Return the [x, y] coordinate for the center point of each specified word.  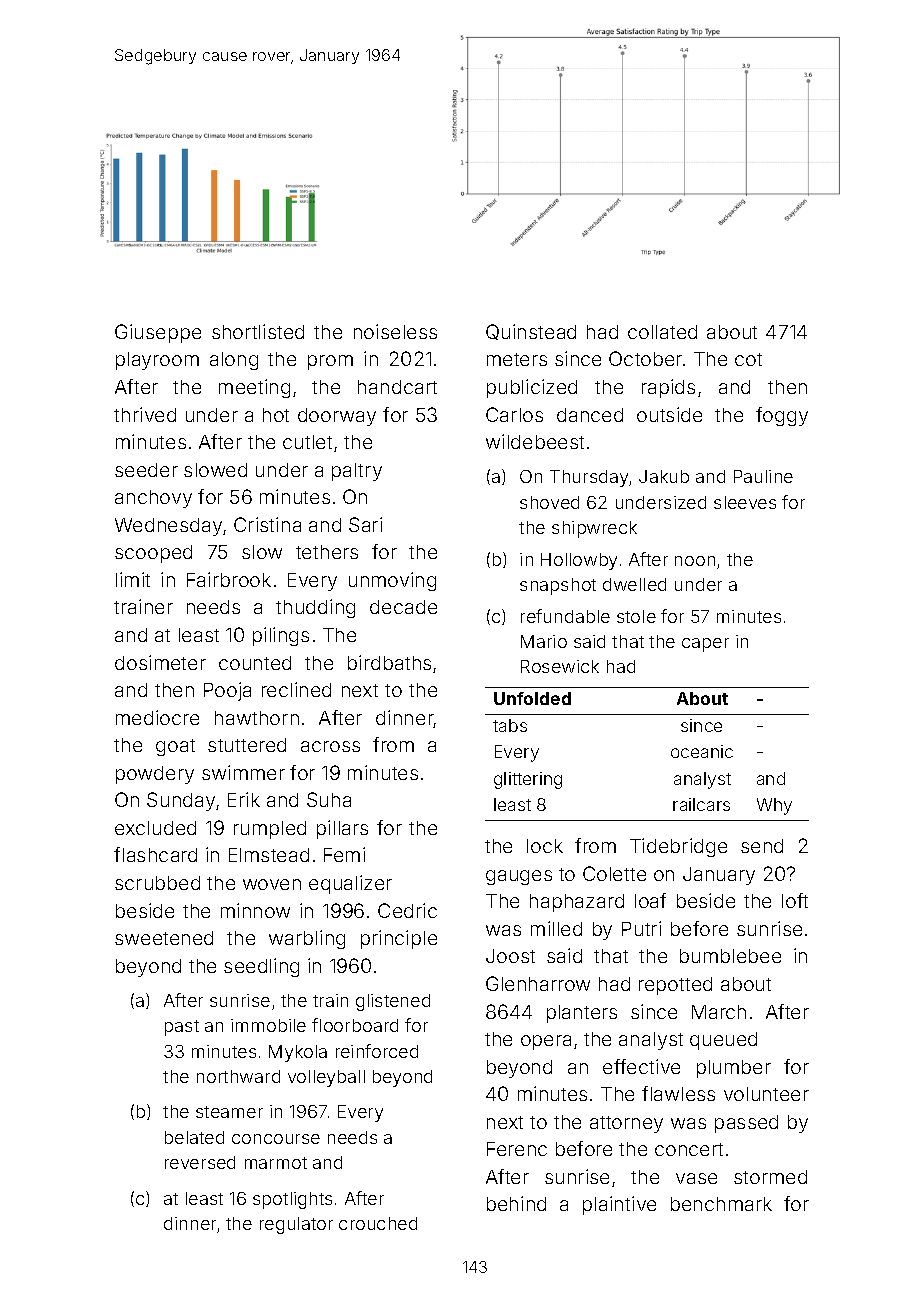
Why [774, 806]
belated [194, 1137]
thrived [145, 414]
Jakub [664, 476]
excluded [155, 828]
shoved [549, 502]
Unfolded [532, 698]
